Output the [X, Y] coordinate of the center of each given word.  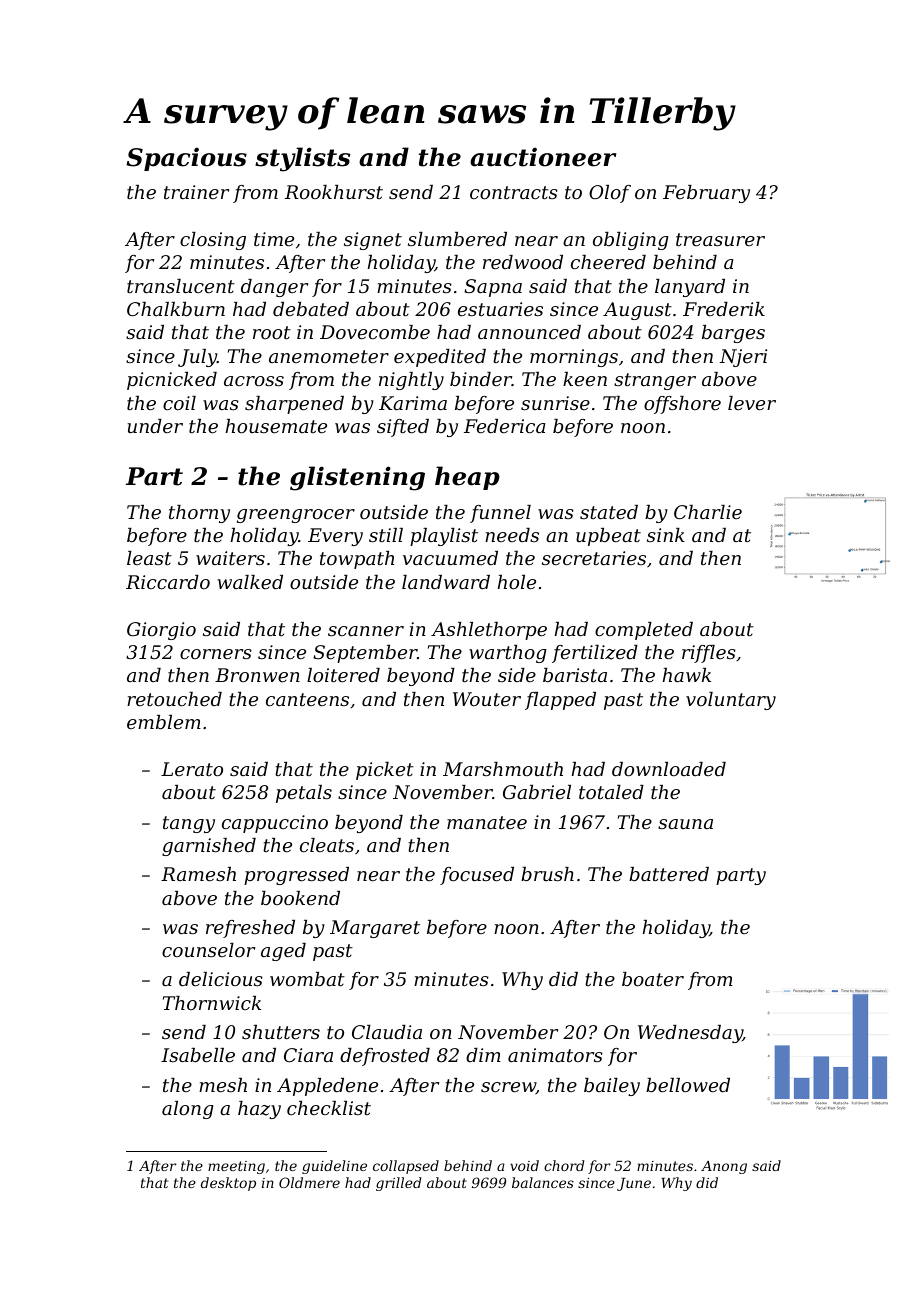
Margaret [375, 929]
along [188, 1110]
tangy [189, 824]
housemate [276, 426]
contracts [514, 192]
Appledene [327, 1087]
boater [653, 979]
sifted [403, 428]
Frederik [724, 309]
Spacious [186, 159]
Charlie [708, 512]
